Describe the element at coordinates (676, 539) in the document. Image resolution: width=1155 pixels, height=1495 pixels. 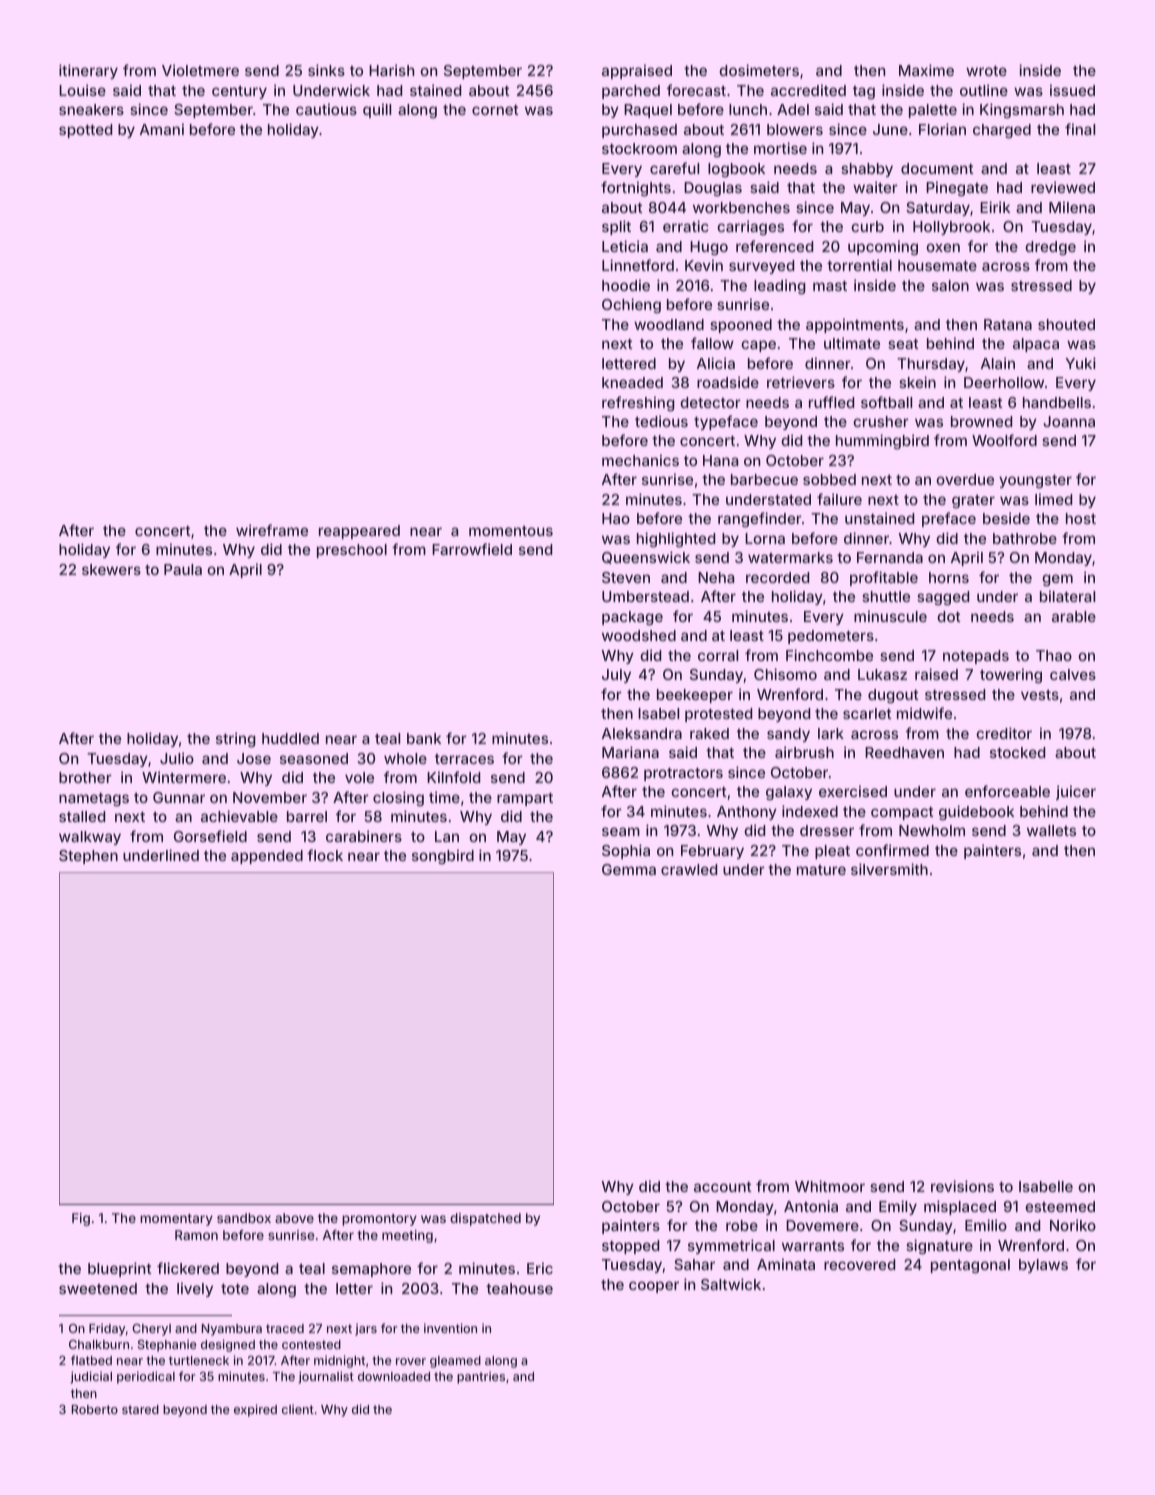
I see `highlighted` at that location.
